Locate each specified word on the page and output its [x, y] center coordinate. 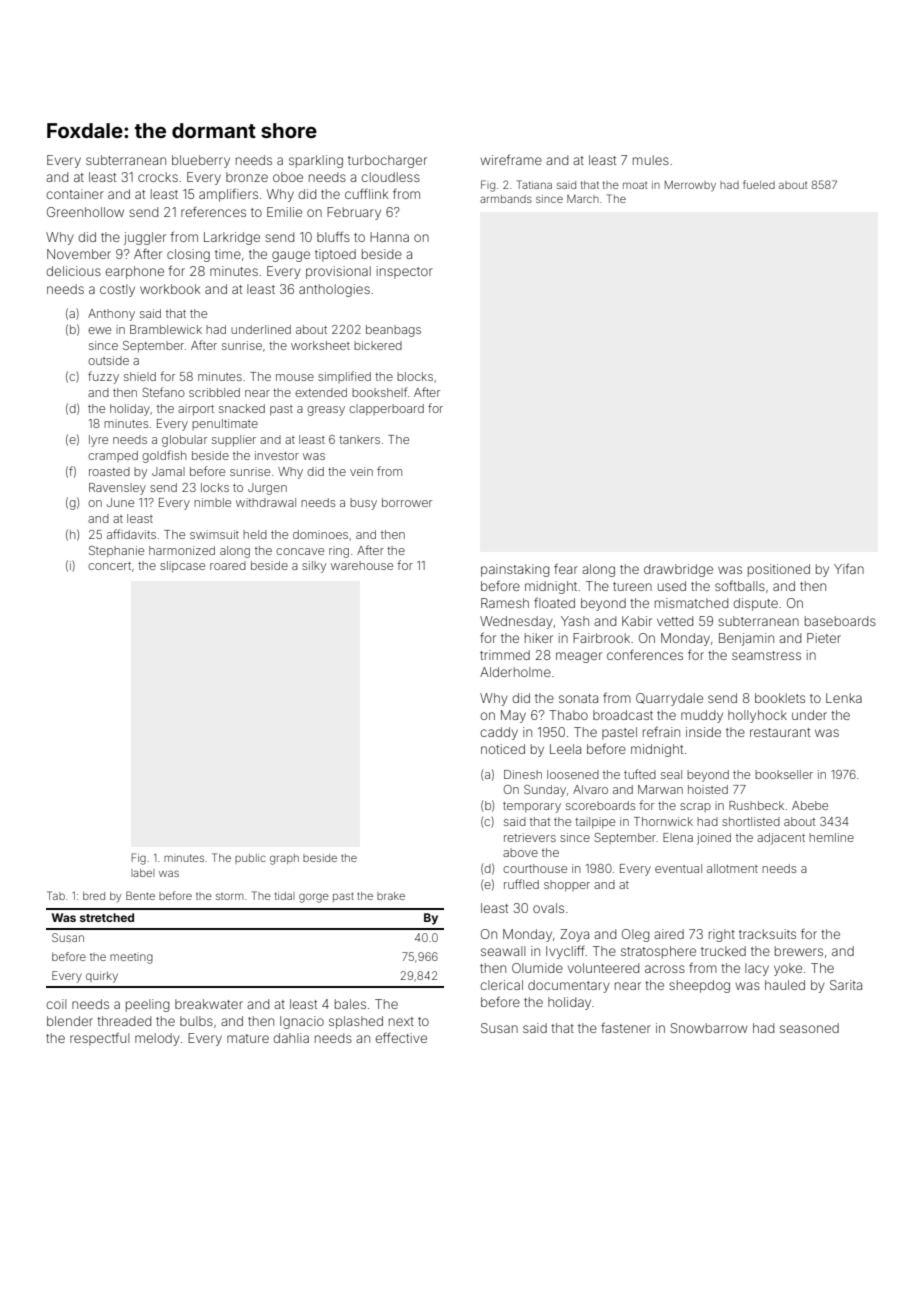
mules [651, 160]
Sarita [846, 985]
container [75, 194]
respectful [99, 1039]
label [143, 873]
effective [401, 1038]
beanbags [393, 331]
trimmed [505, 655]
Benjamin [746, 639]
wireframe [511, 159]
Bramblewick [166, 329]
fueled [759, 184]
